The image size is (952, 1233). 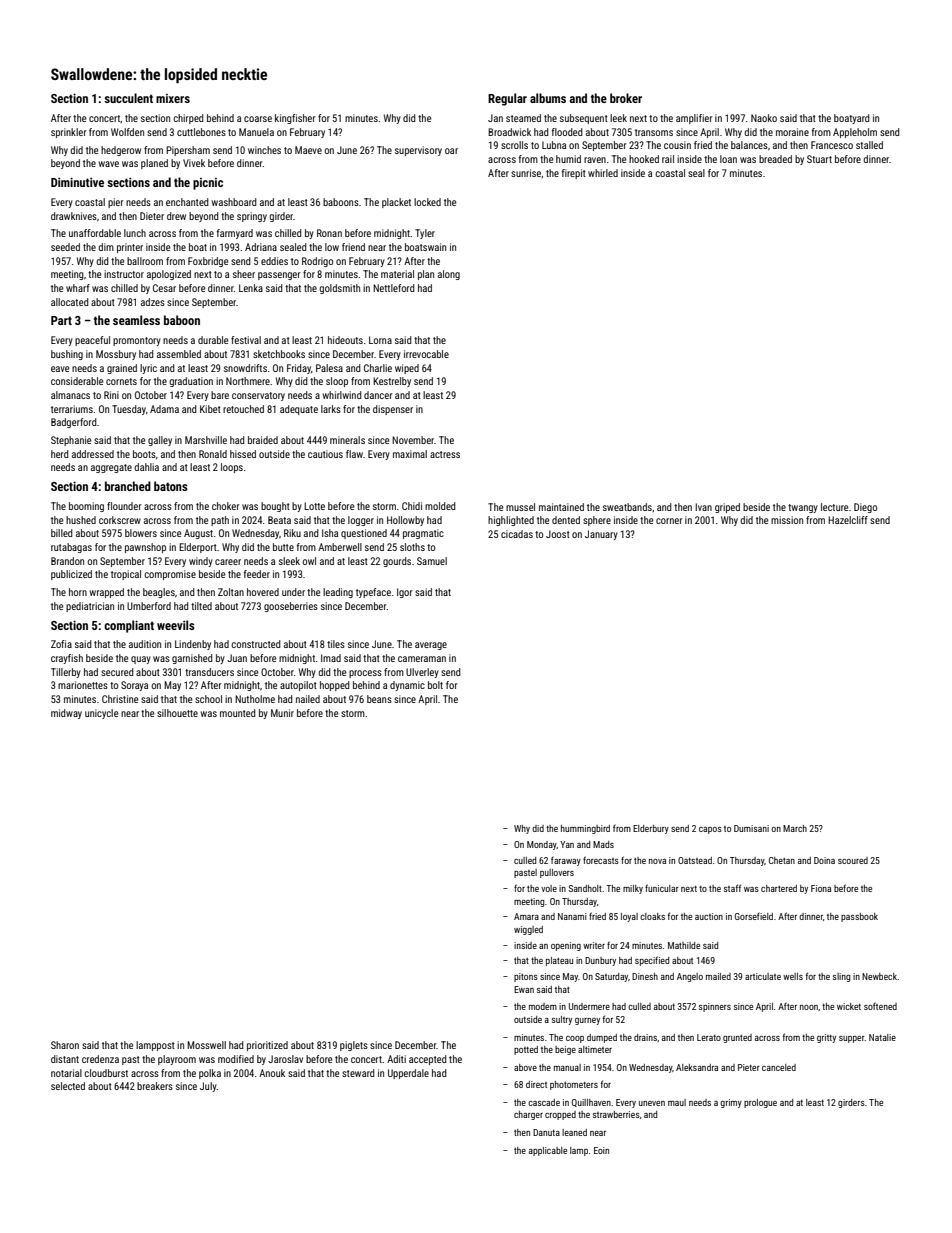 What do you see at coordinates (128, 98) in the image?
I see `succulent` at bounding box center [128, 98].
